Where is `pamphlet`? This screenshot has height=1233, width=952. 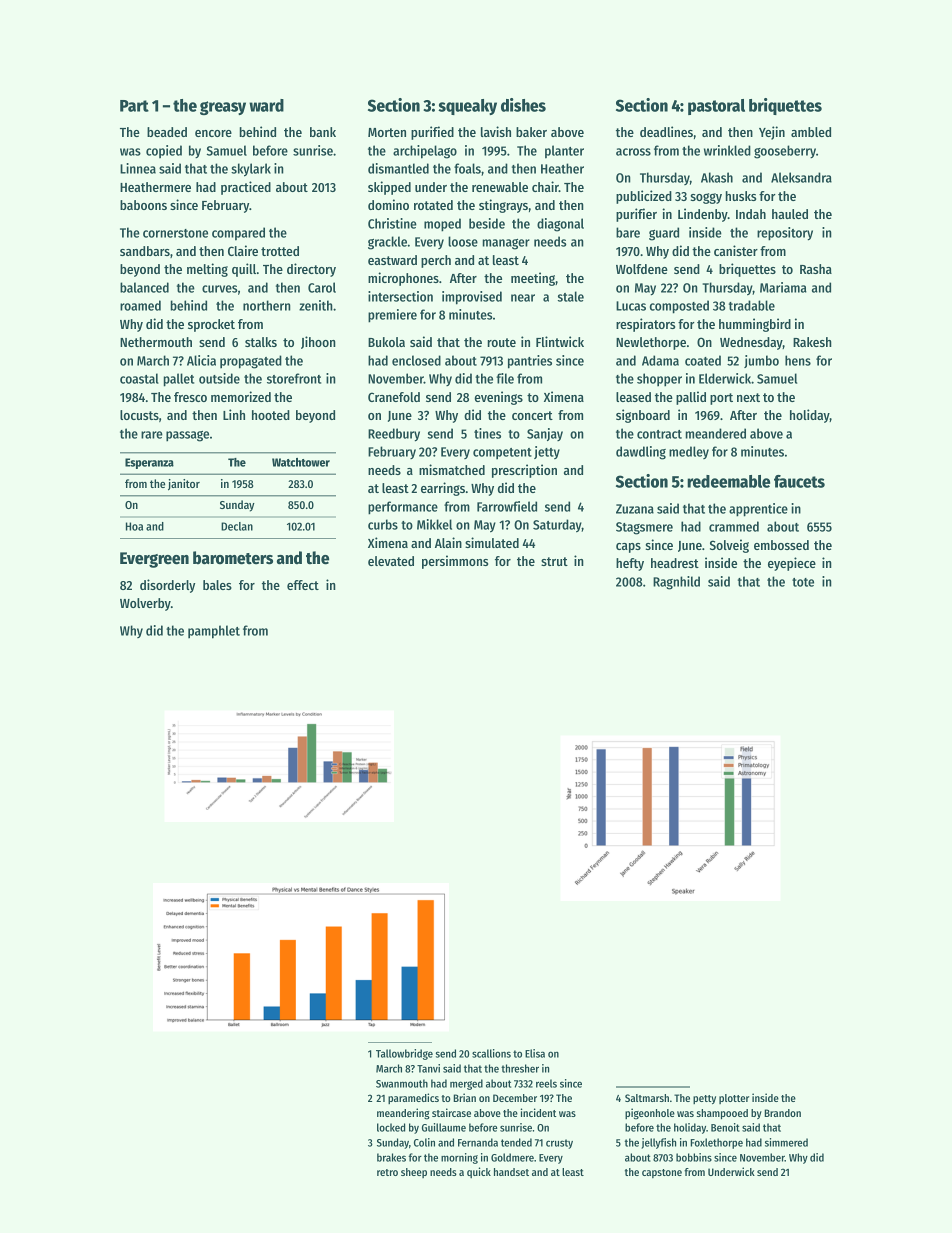
pamphlet is located at coordinates (214, 632).
